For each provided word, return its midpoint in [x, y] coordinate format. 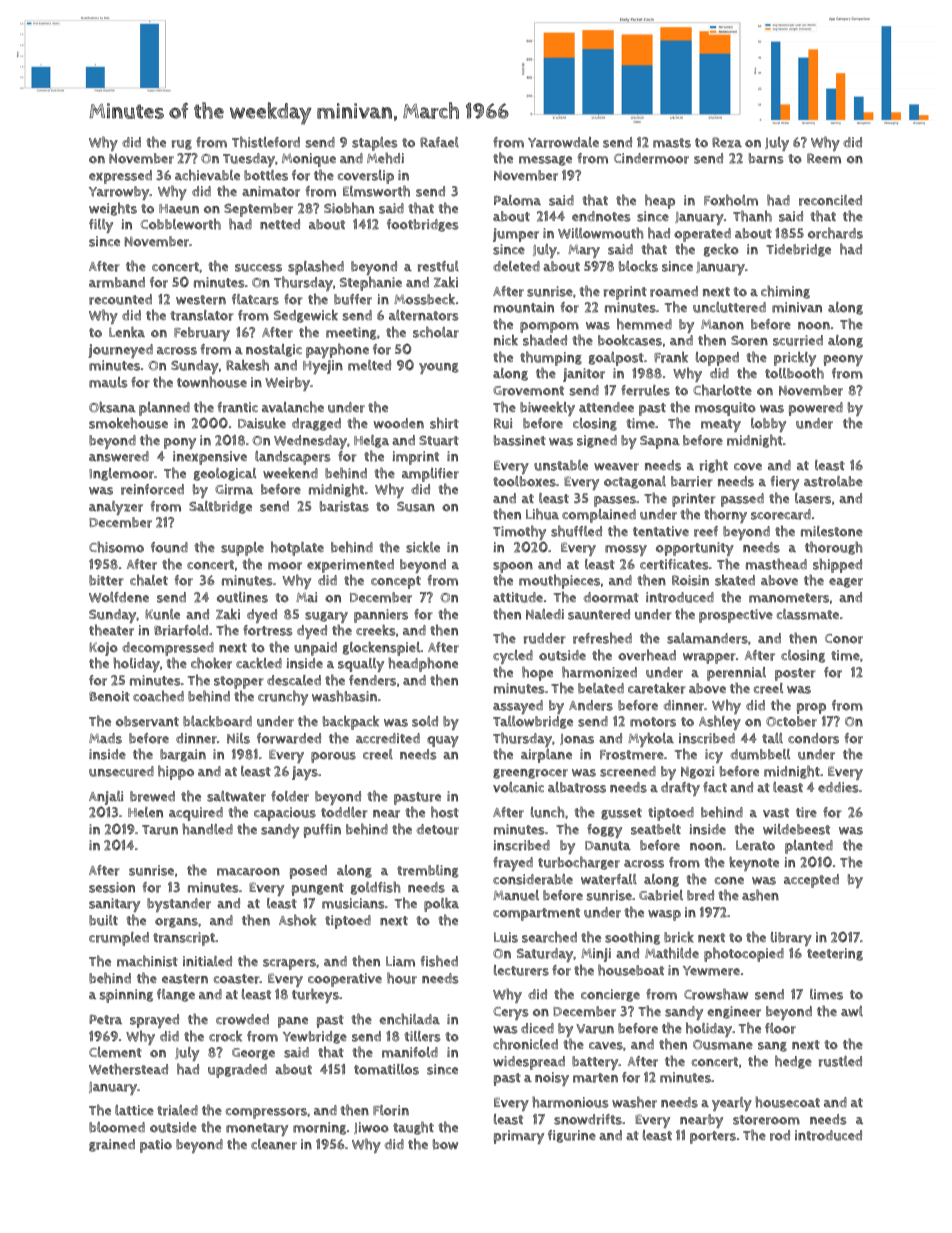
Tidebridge [798, 250]
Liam [400, 961]
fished [439, 961]
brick [679, 937]
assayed [518, 707]
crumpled [119, 939]
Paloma [517, 200]
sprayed [154, 1021]
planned [164, 409]
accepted [811, 881]
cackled [259, 663]
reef [706, 531]
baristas [344, 506]
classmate [808, 614]
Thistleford [266, 142]
